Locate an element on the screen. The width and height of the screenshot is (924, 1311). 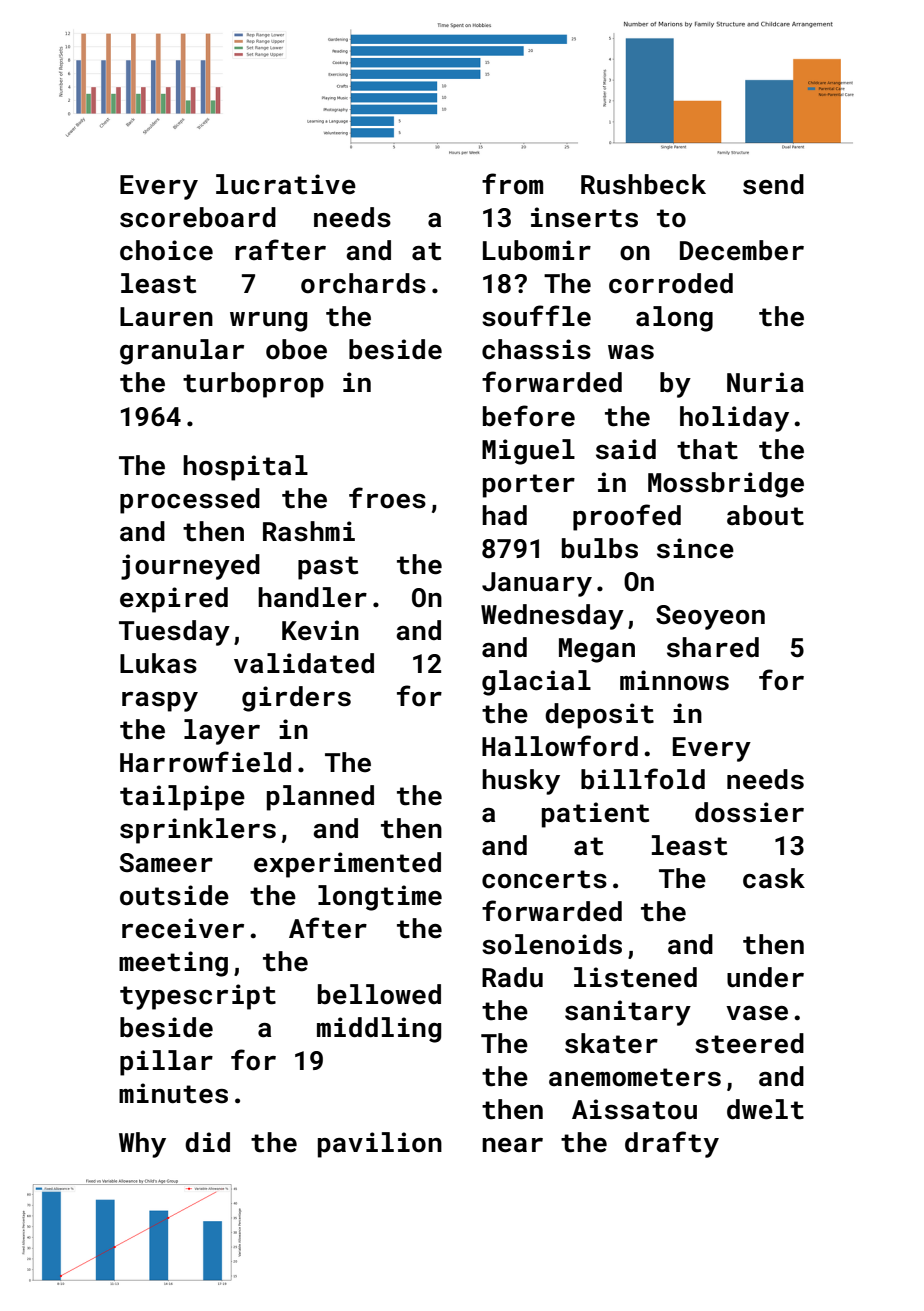
Rushbeck is located at coordinates (643, 184).
